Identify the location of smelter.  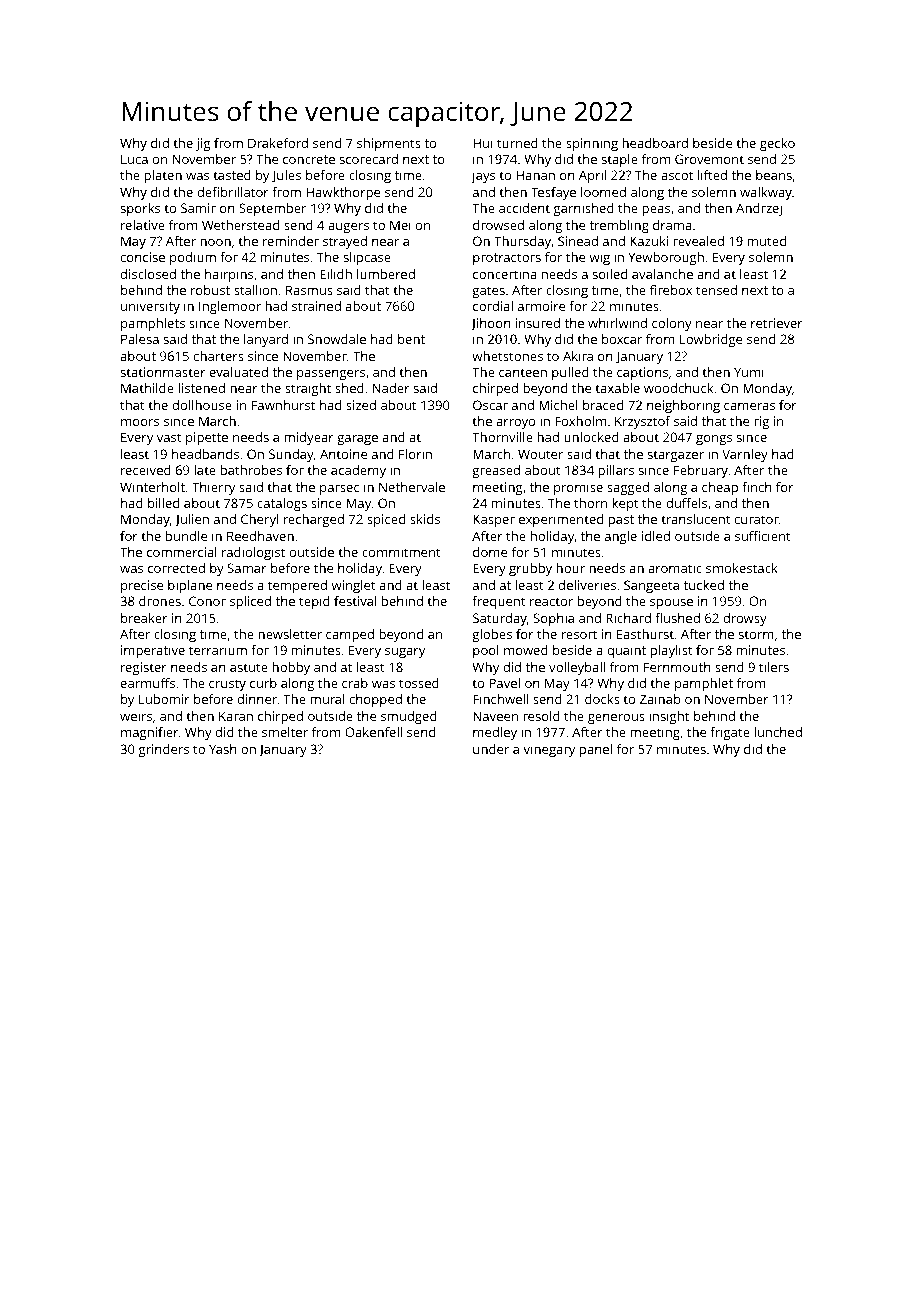
(285, 732).
